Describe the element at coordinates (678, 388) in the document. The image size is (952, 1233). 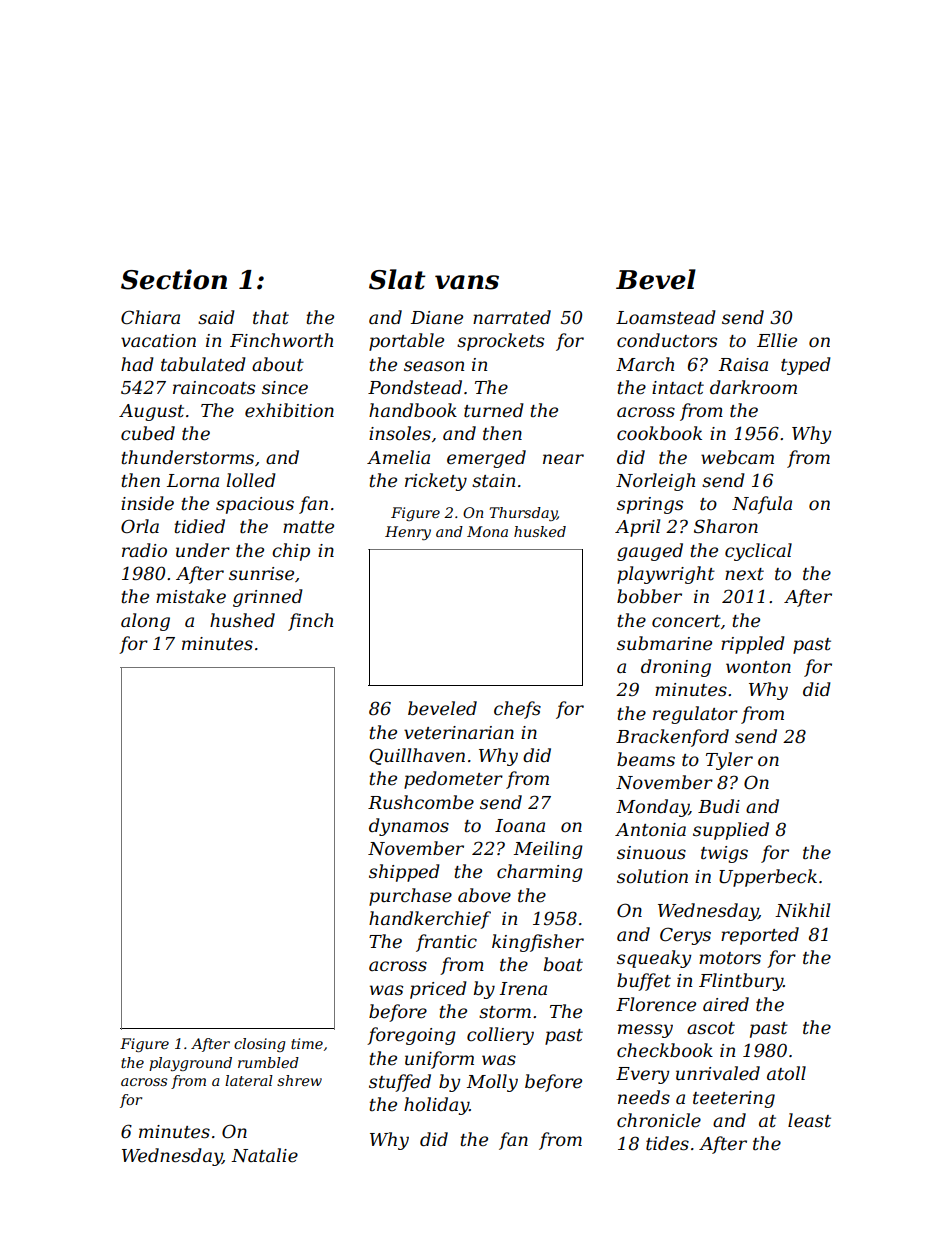
I see `intact` at that location.
